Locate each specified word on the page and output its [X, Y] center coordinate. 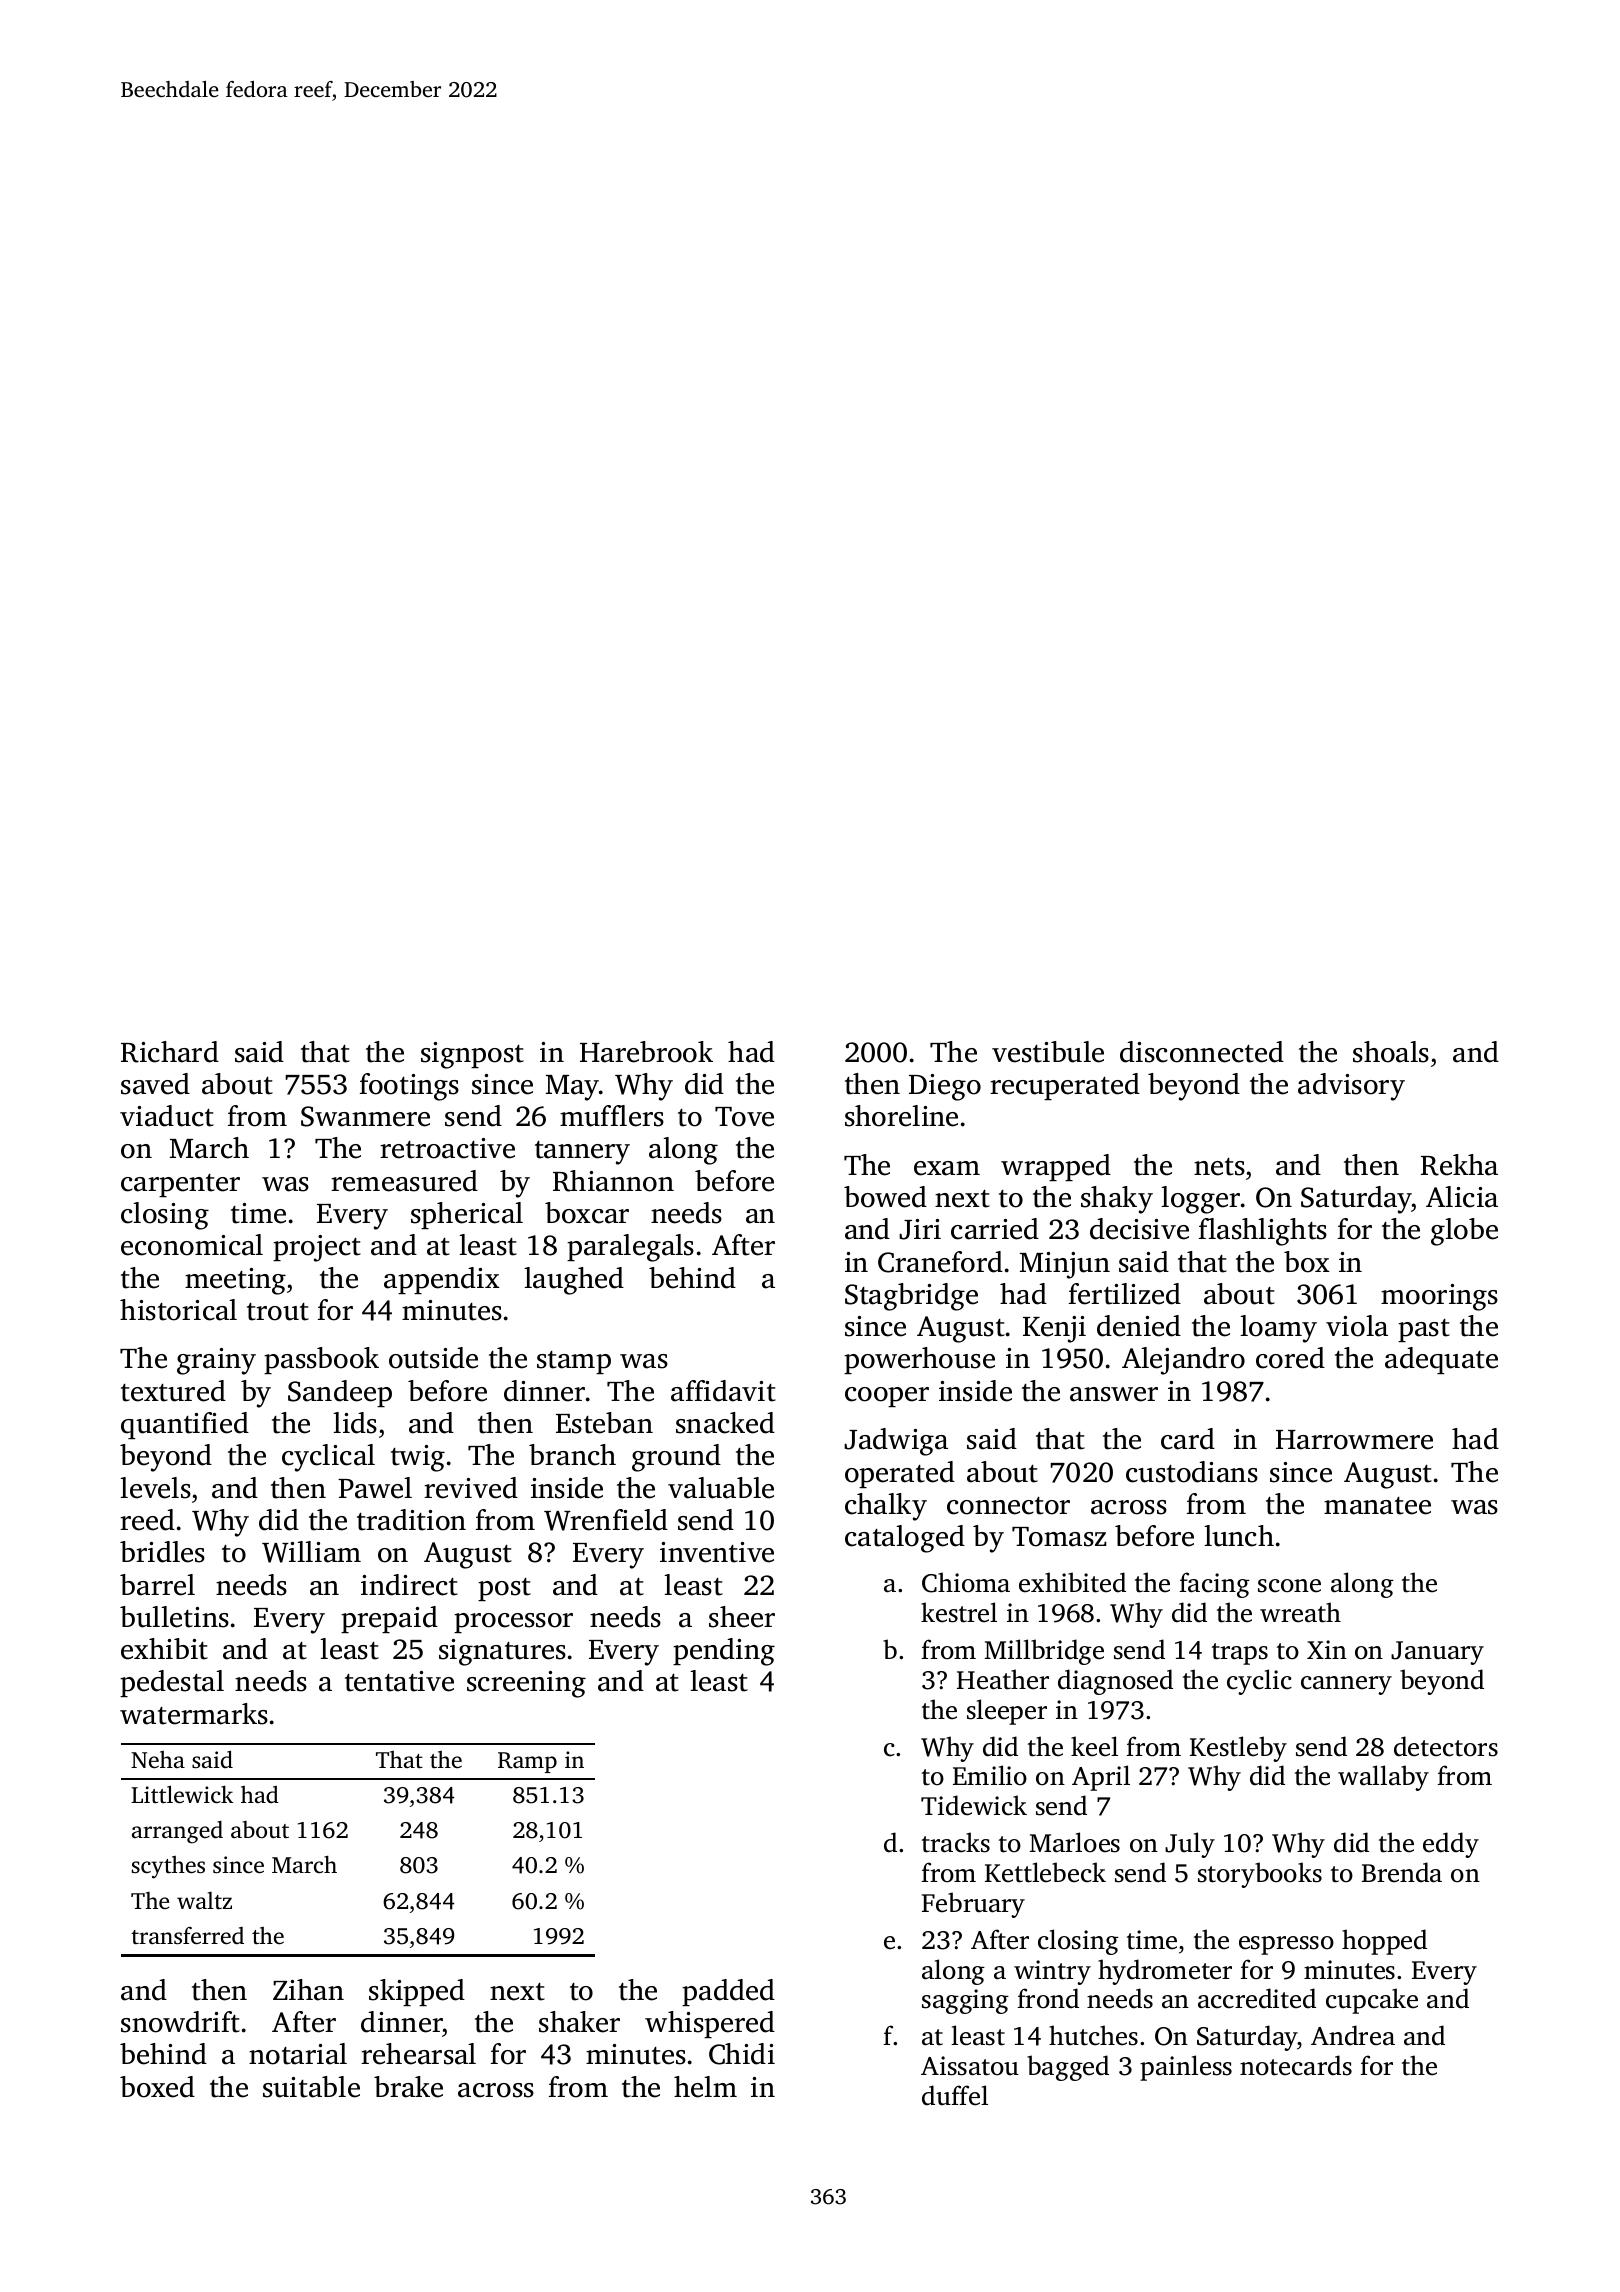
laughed [574, 1281]
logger [1200, 1200]
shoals [1391, 1052]
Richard [170, 1052]
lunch [1239, 1536]
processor [513, 1623]
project [317, 1248]
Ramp [527, 1762]
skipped [417, 1992]
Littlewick [182, 1794]
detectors [1446, 1746]
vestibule [1048, 1052]
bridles [162, 1552]
